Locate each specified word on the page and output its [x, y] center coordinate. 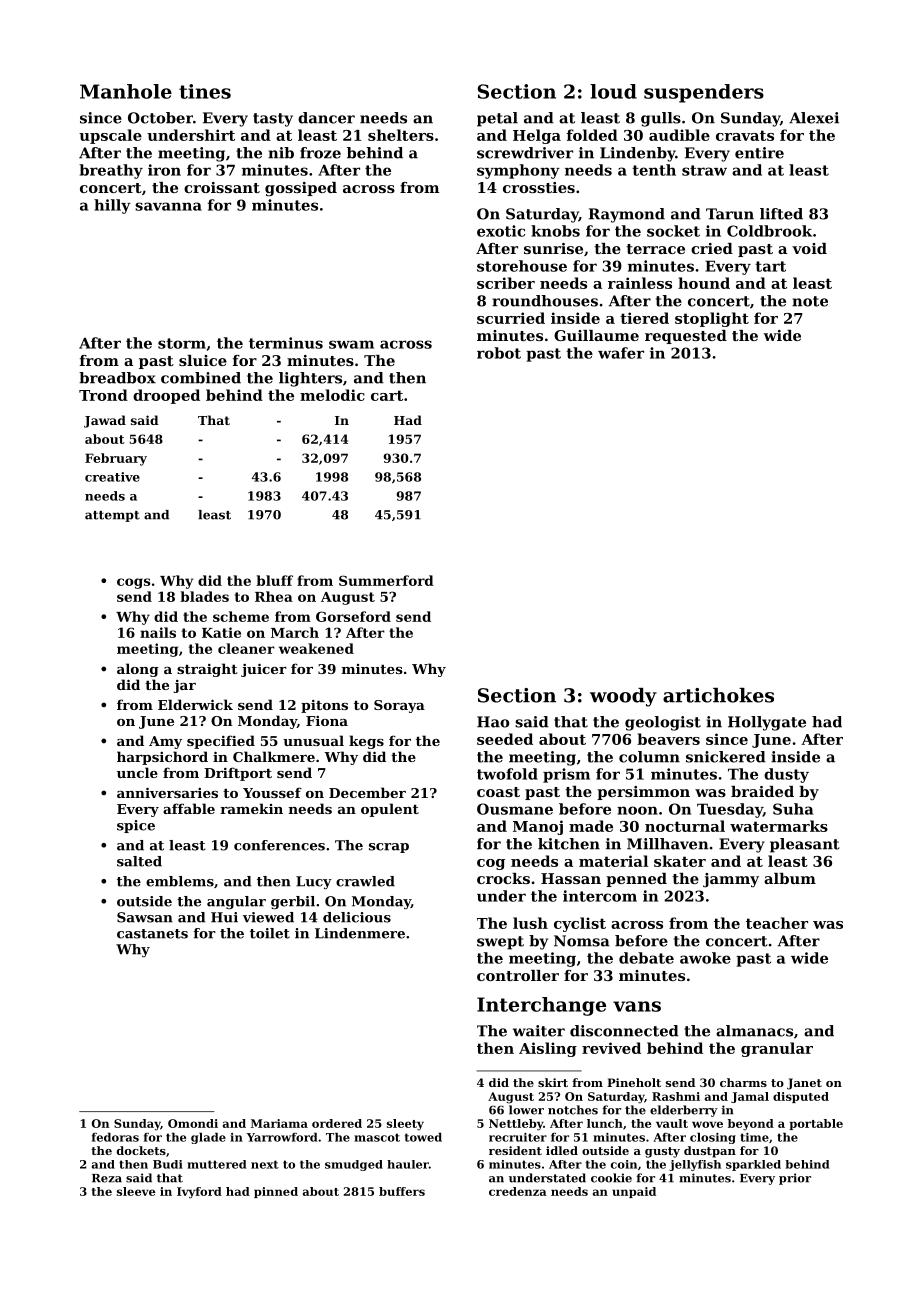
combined [201, 378]
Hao [493, 722]
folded [592, 135]
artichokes [718, 695]
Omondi [193, 1123]
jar [185, 686]
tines [205, 91]
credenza [518, 1191]
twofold [507, 774]
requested [686, 337]
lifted [781, 214]
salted [139, 861]
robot [499, 353]
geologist [663, 723]
